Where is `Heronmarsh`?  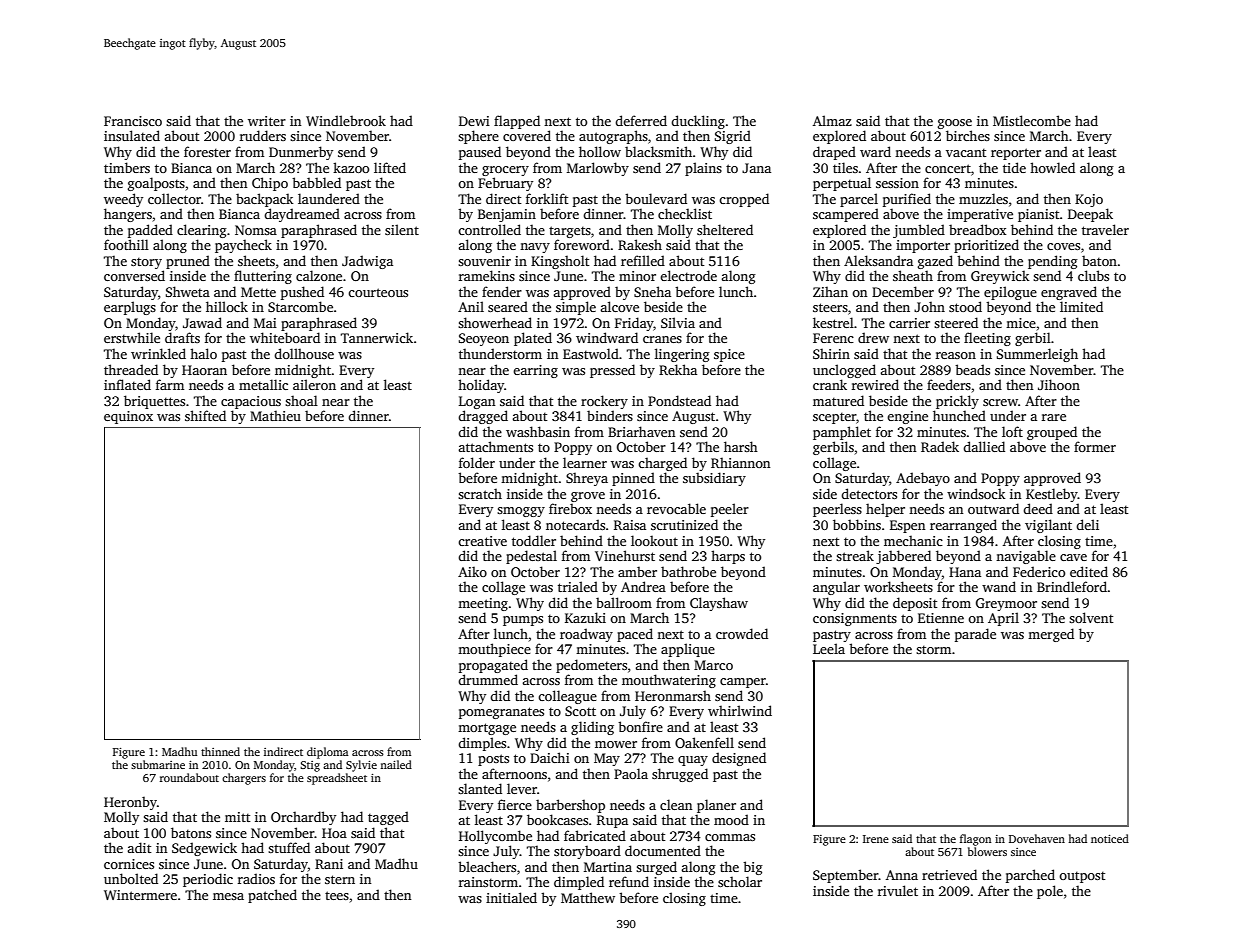
Heronmarsh is located at coordinates (673, 695).
